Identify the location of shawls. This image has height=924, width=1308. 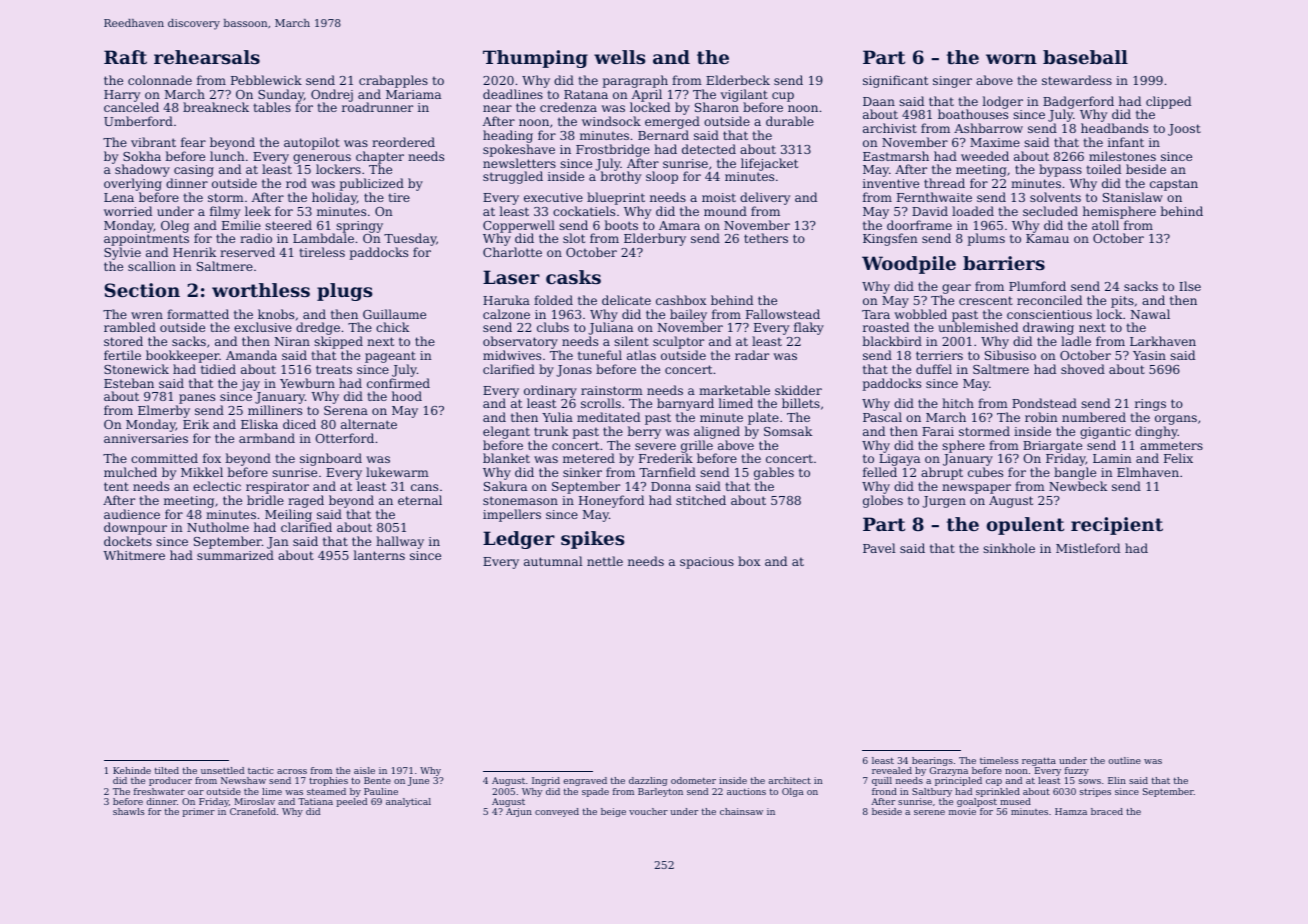
(129, 811).
